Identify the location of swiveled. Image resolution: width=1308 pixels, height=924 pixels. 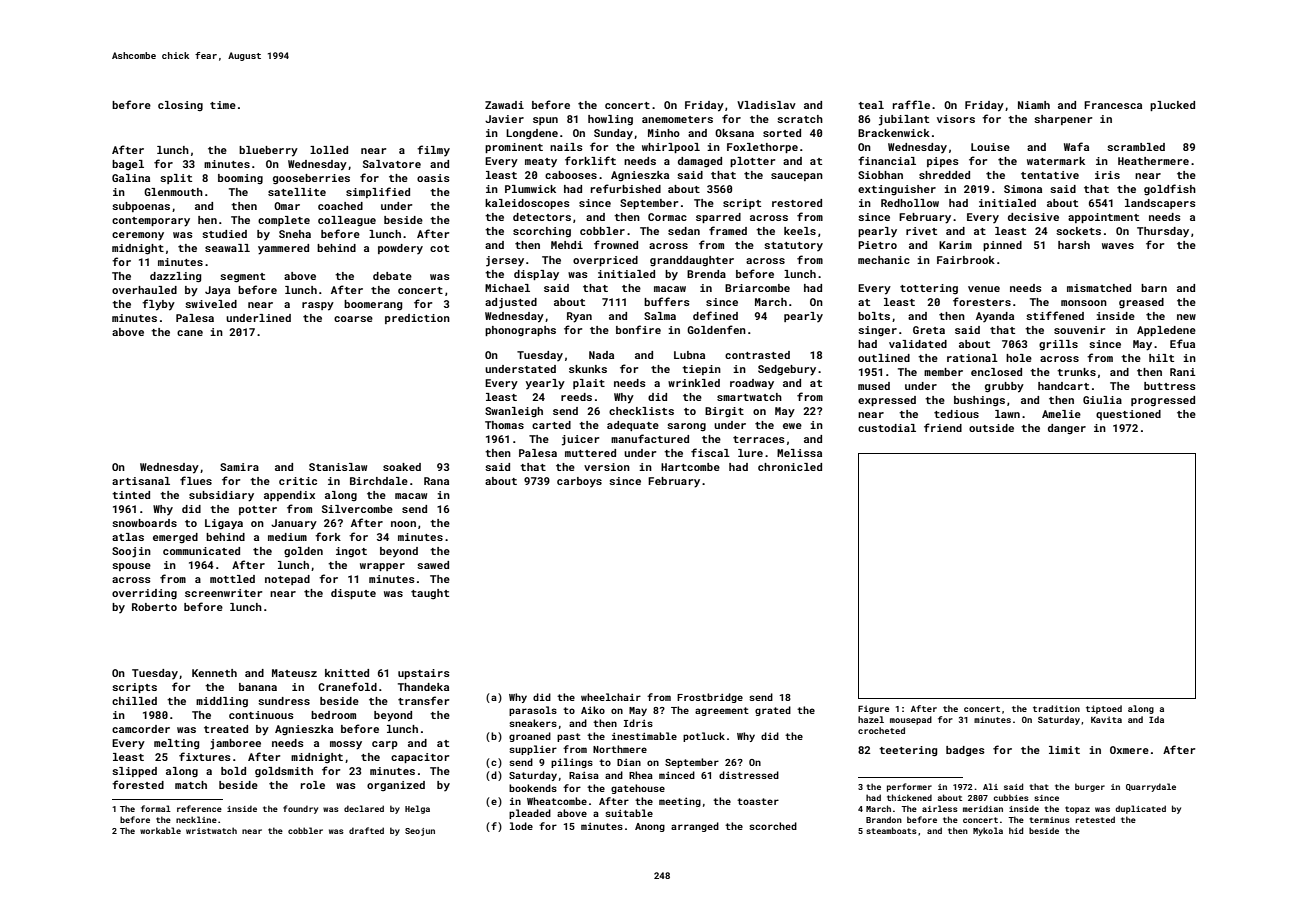
(211, 304).
